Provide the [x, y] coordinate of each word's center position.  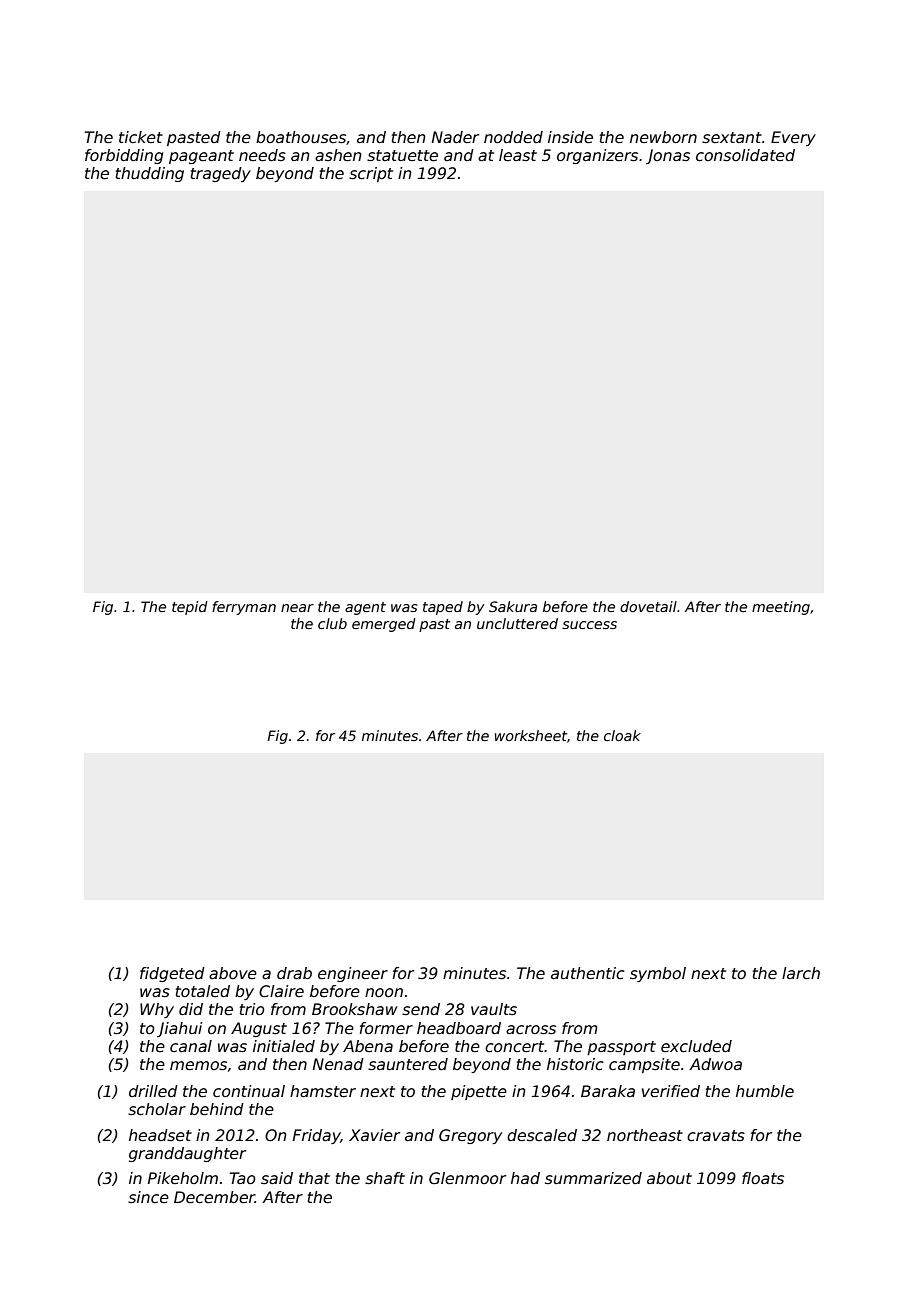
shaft [385, 1178]
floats [763, 1178]
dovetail [648, 606]
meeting [781, 608]
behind [217, 1109]
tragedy [221, 174]
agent [365, 608]
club [332, 623]
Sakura [513, 606]
